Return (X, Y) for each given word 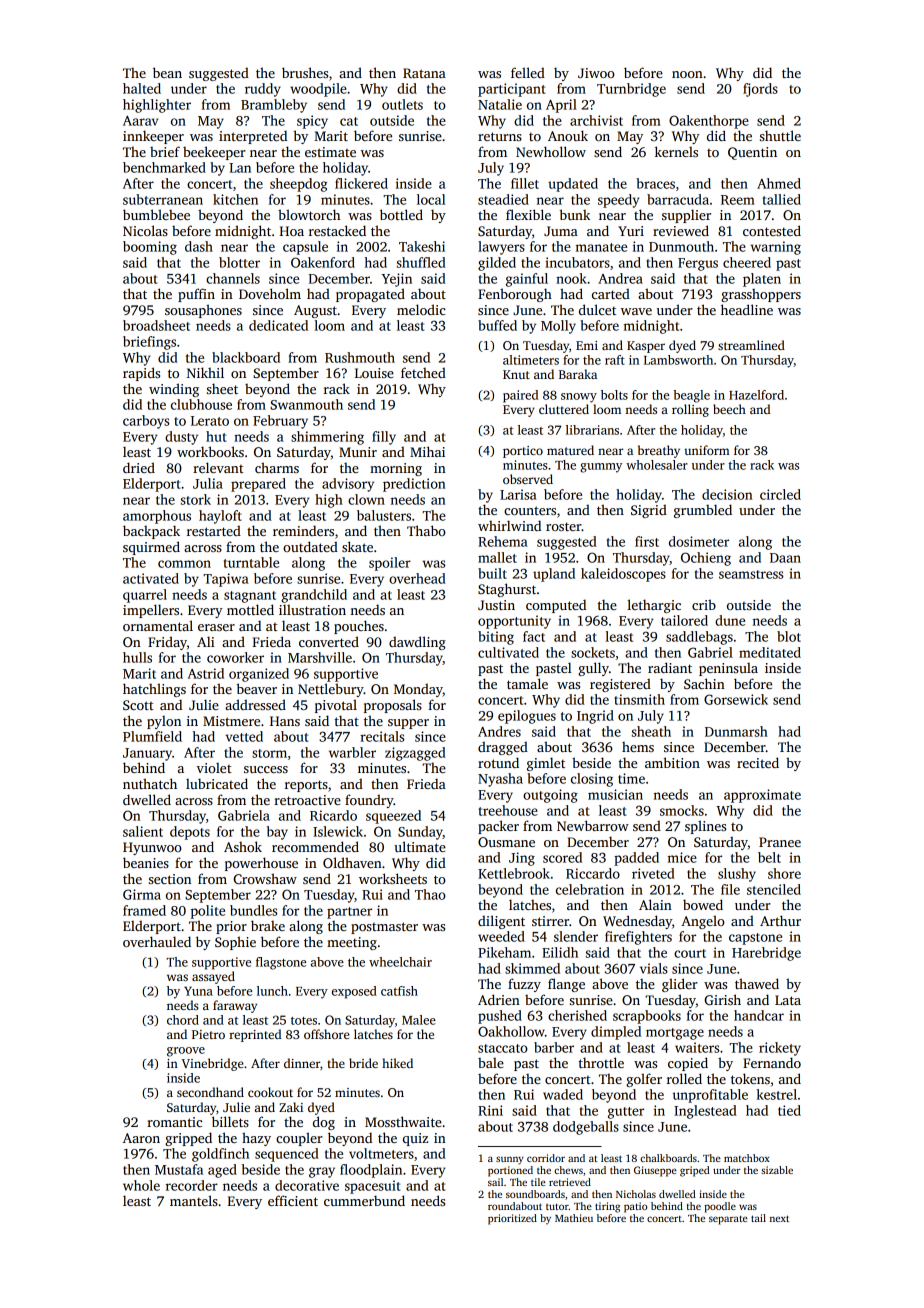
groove (186, 1052)
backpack (151, 532)
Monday (418, 690)
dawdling (417, 643)
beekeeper (214, 153)
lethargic (654, 606)
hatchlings (154, 690)
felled (528, 72)
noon (687, 74)
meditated (770, 652)
